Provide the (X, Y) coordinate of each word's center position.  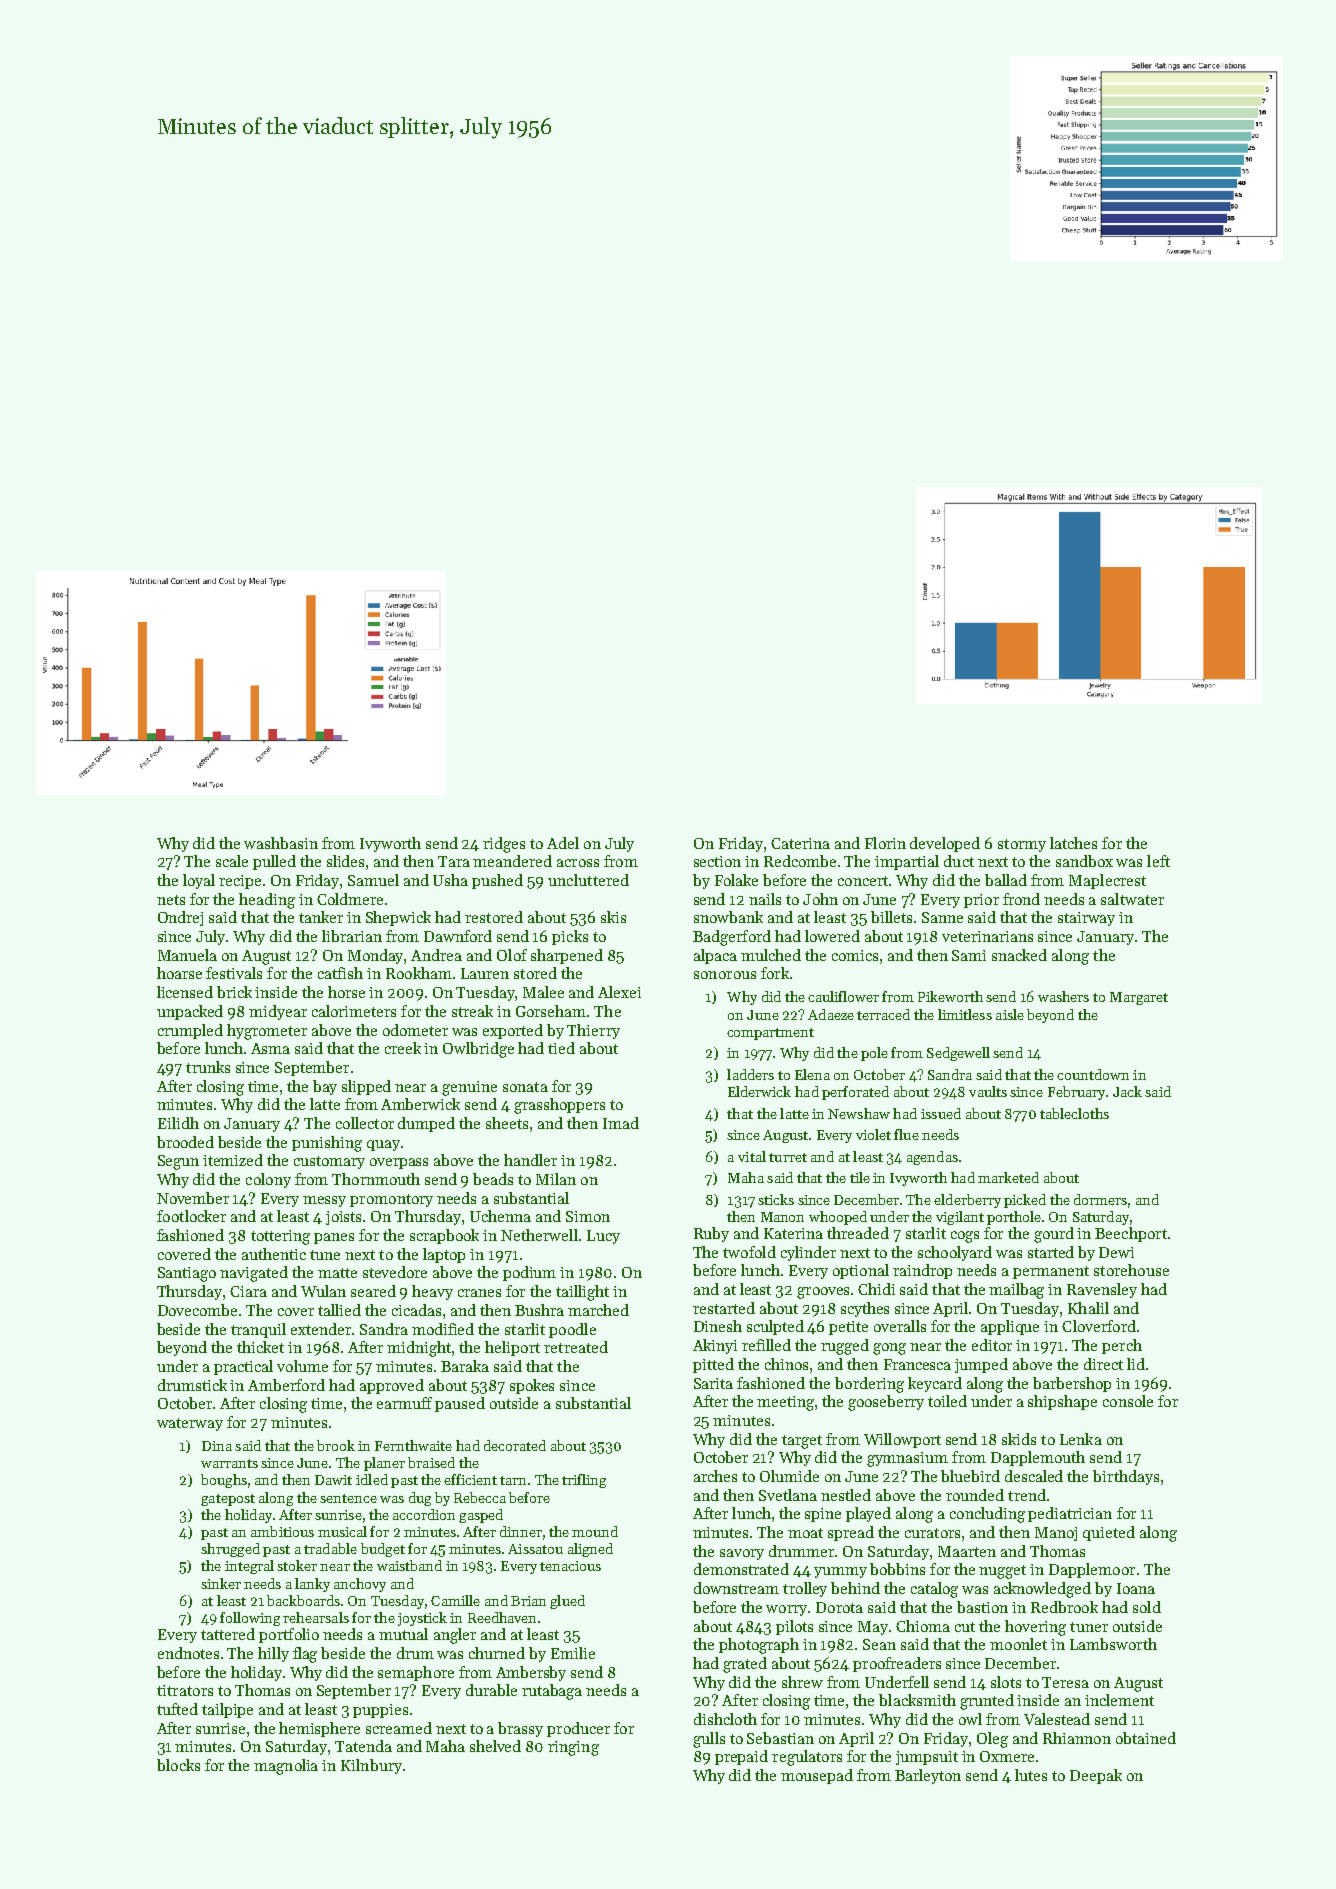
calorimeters (354, 1011)
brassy (520, 1729)
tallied (339, 1310)
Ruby (711, 1234)
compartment (770, 1034)
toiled (947, 1401)
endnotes (188, 1653)
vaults (988, 1091)
